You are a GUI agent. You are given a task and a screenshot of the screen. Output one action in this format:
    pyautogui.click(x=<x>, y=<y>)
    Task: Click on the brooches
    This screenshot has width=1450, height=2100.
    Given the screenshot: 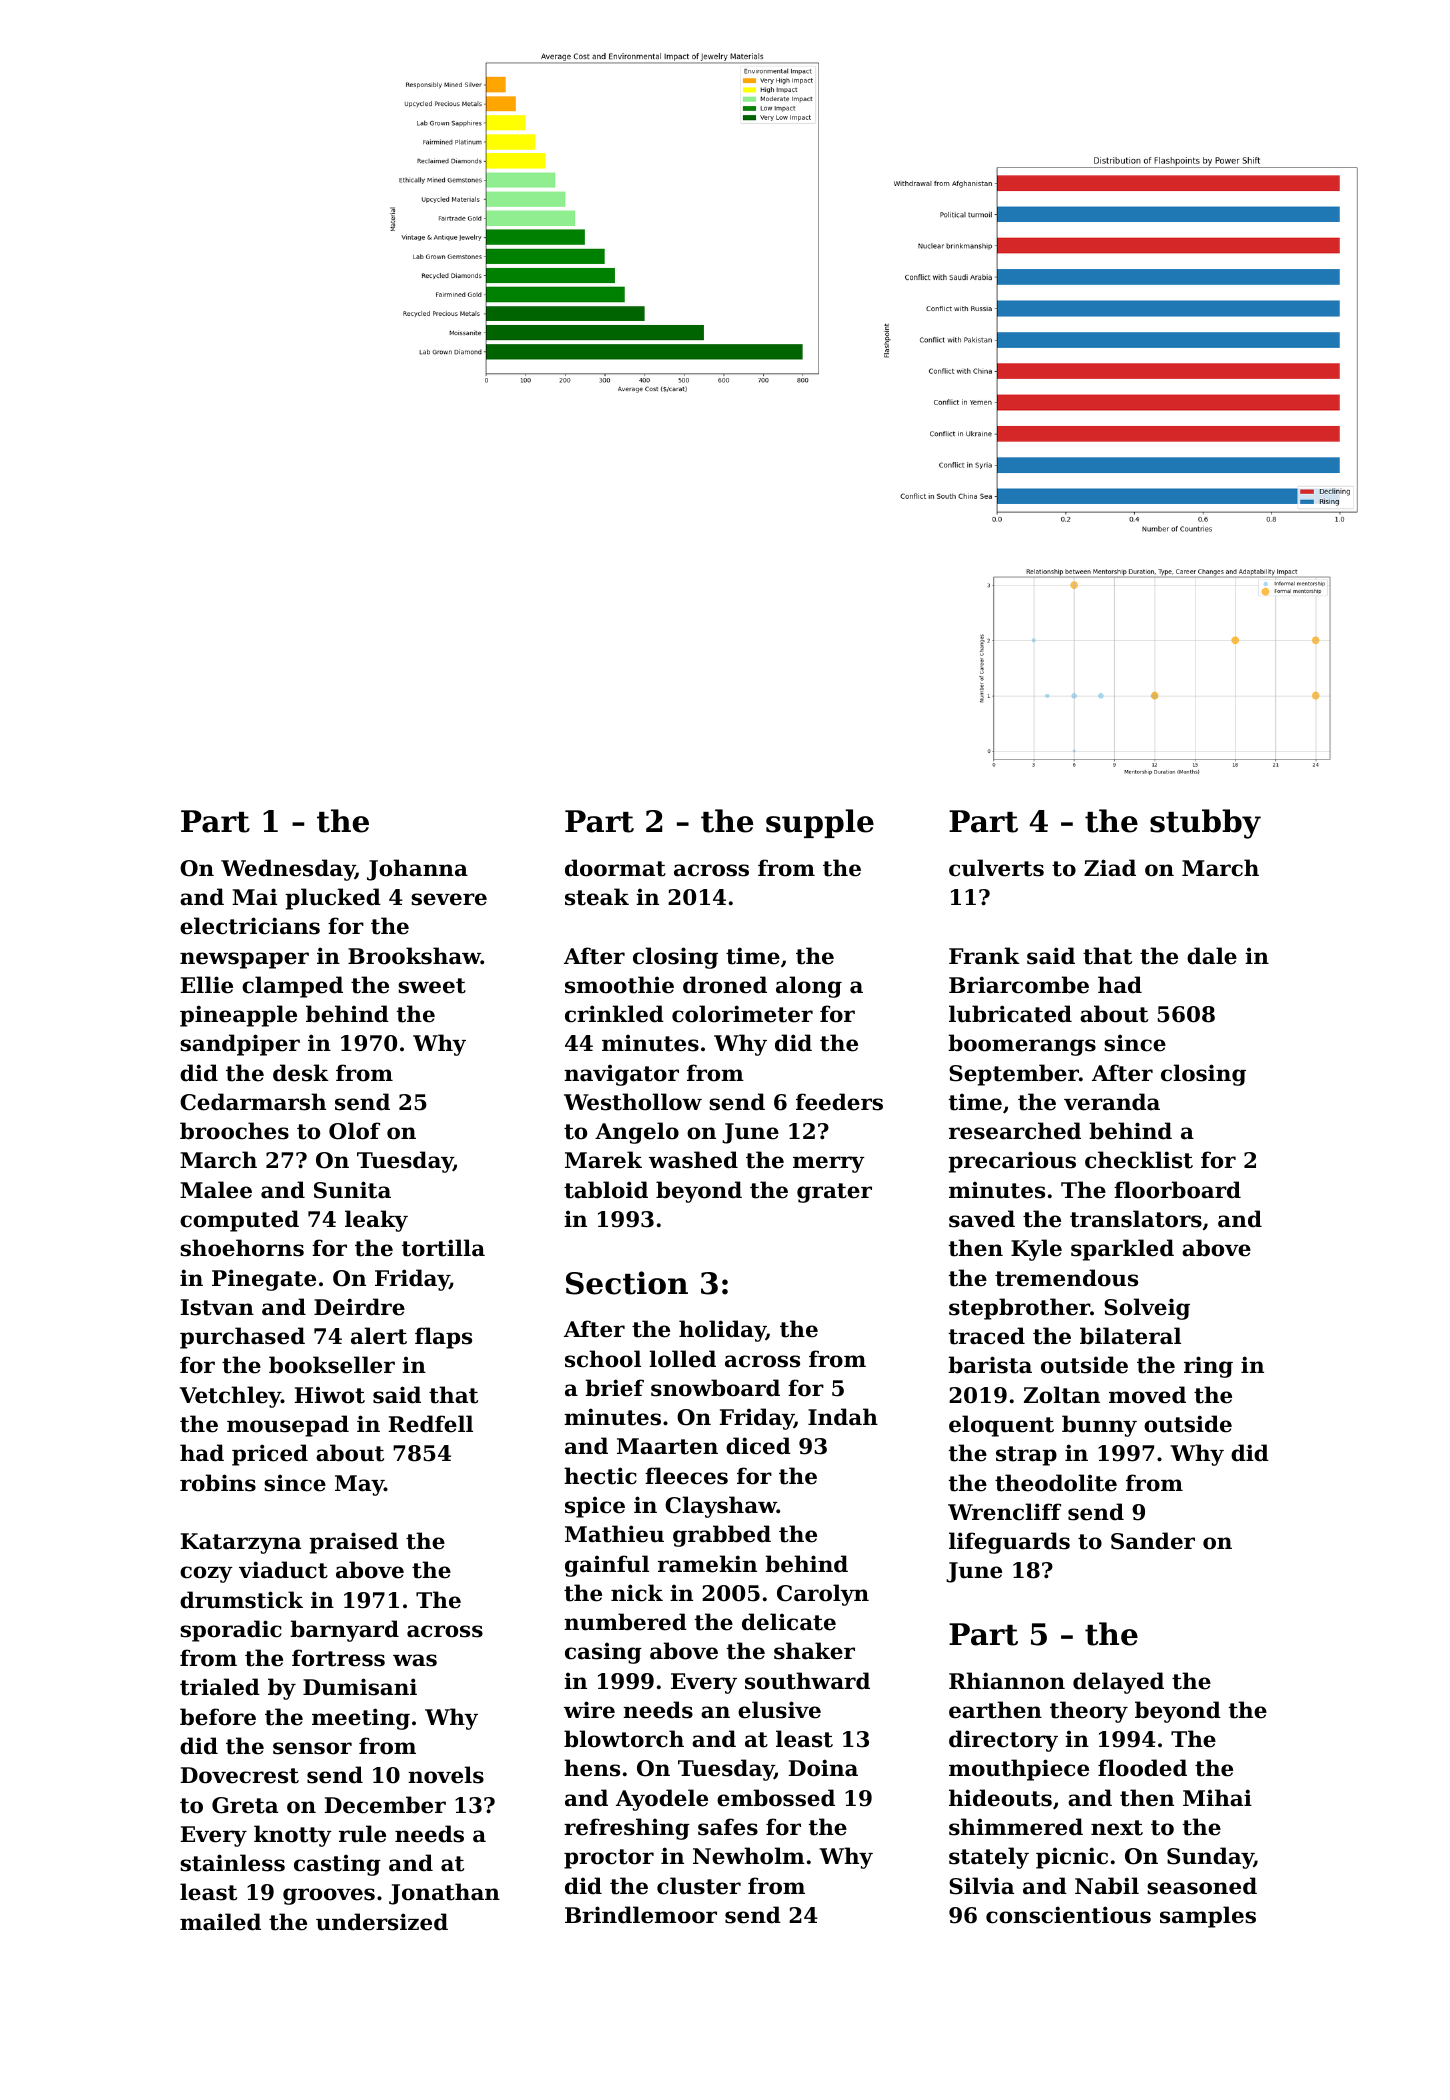 What is the action you would take?
    pyautogui.click(x=234, y=1131)
